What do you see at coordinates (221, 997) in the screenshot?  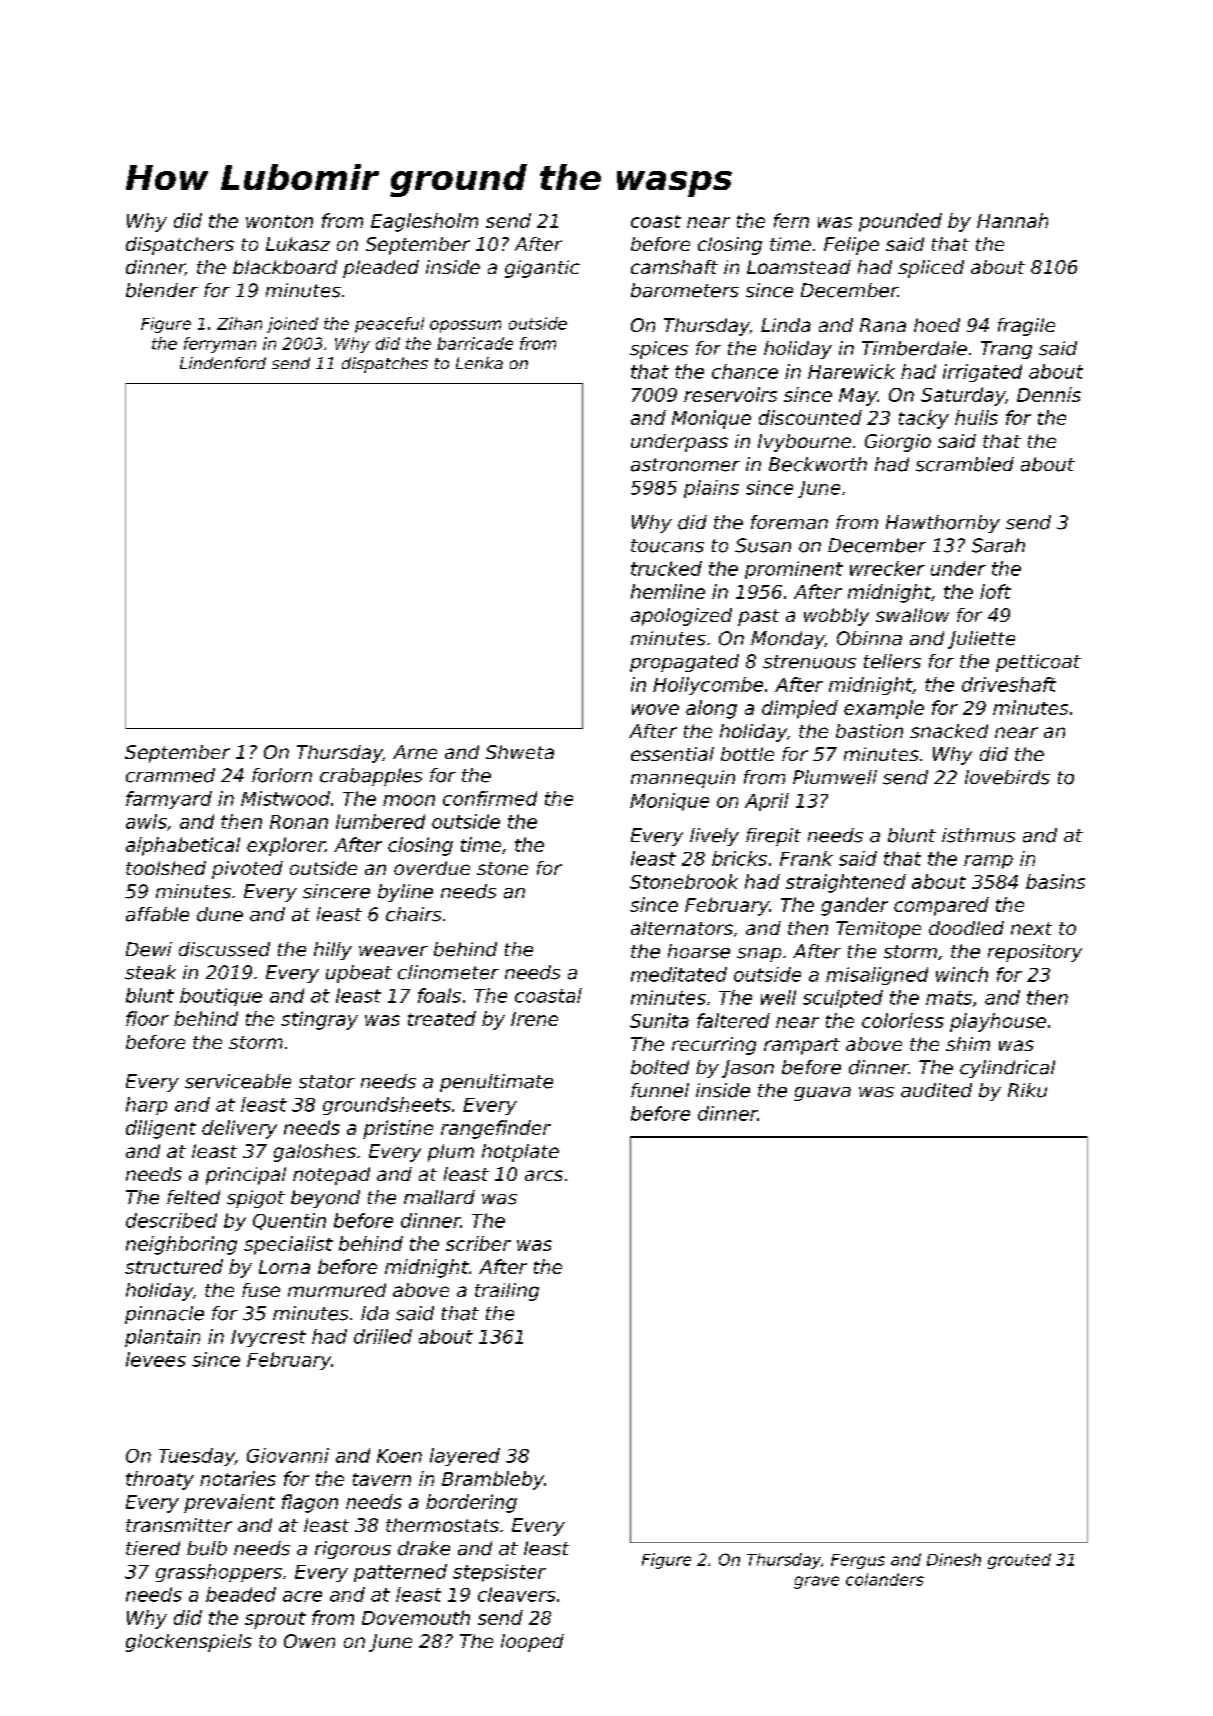 I see `boutique` at bounding box center [221, 997].
